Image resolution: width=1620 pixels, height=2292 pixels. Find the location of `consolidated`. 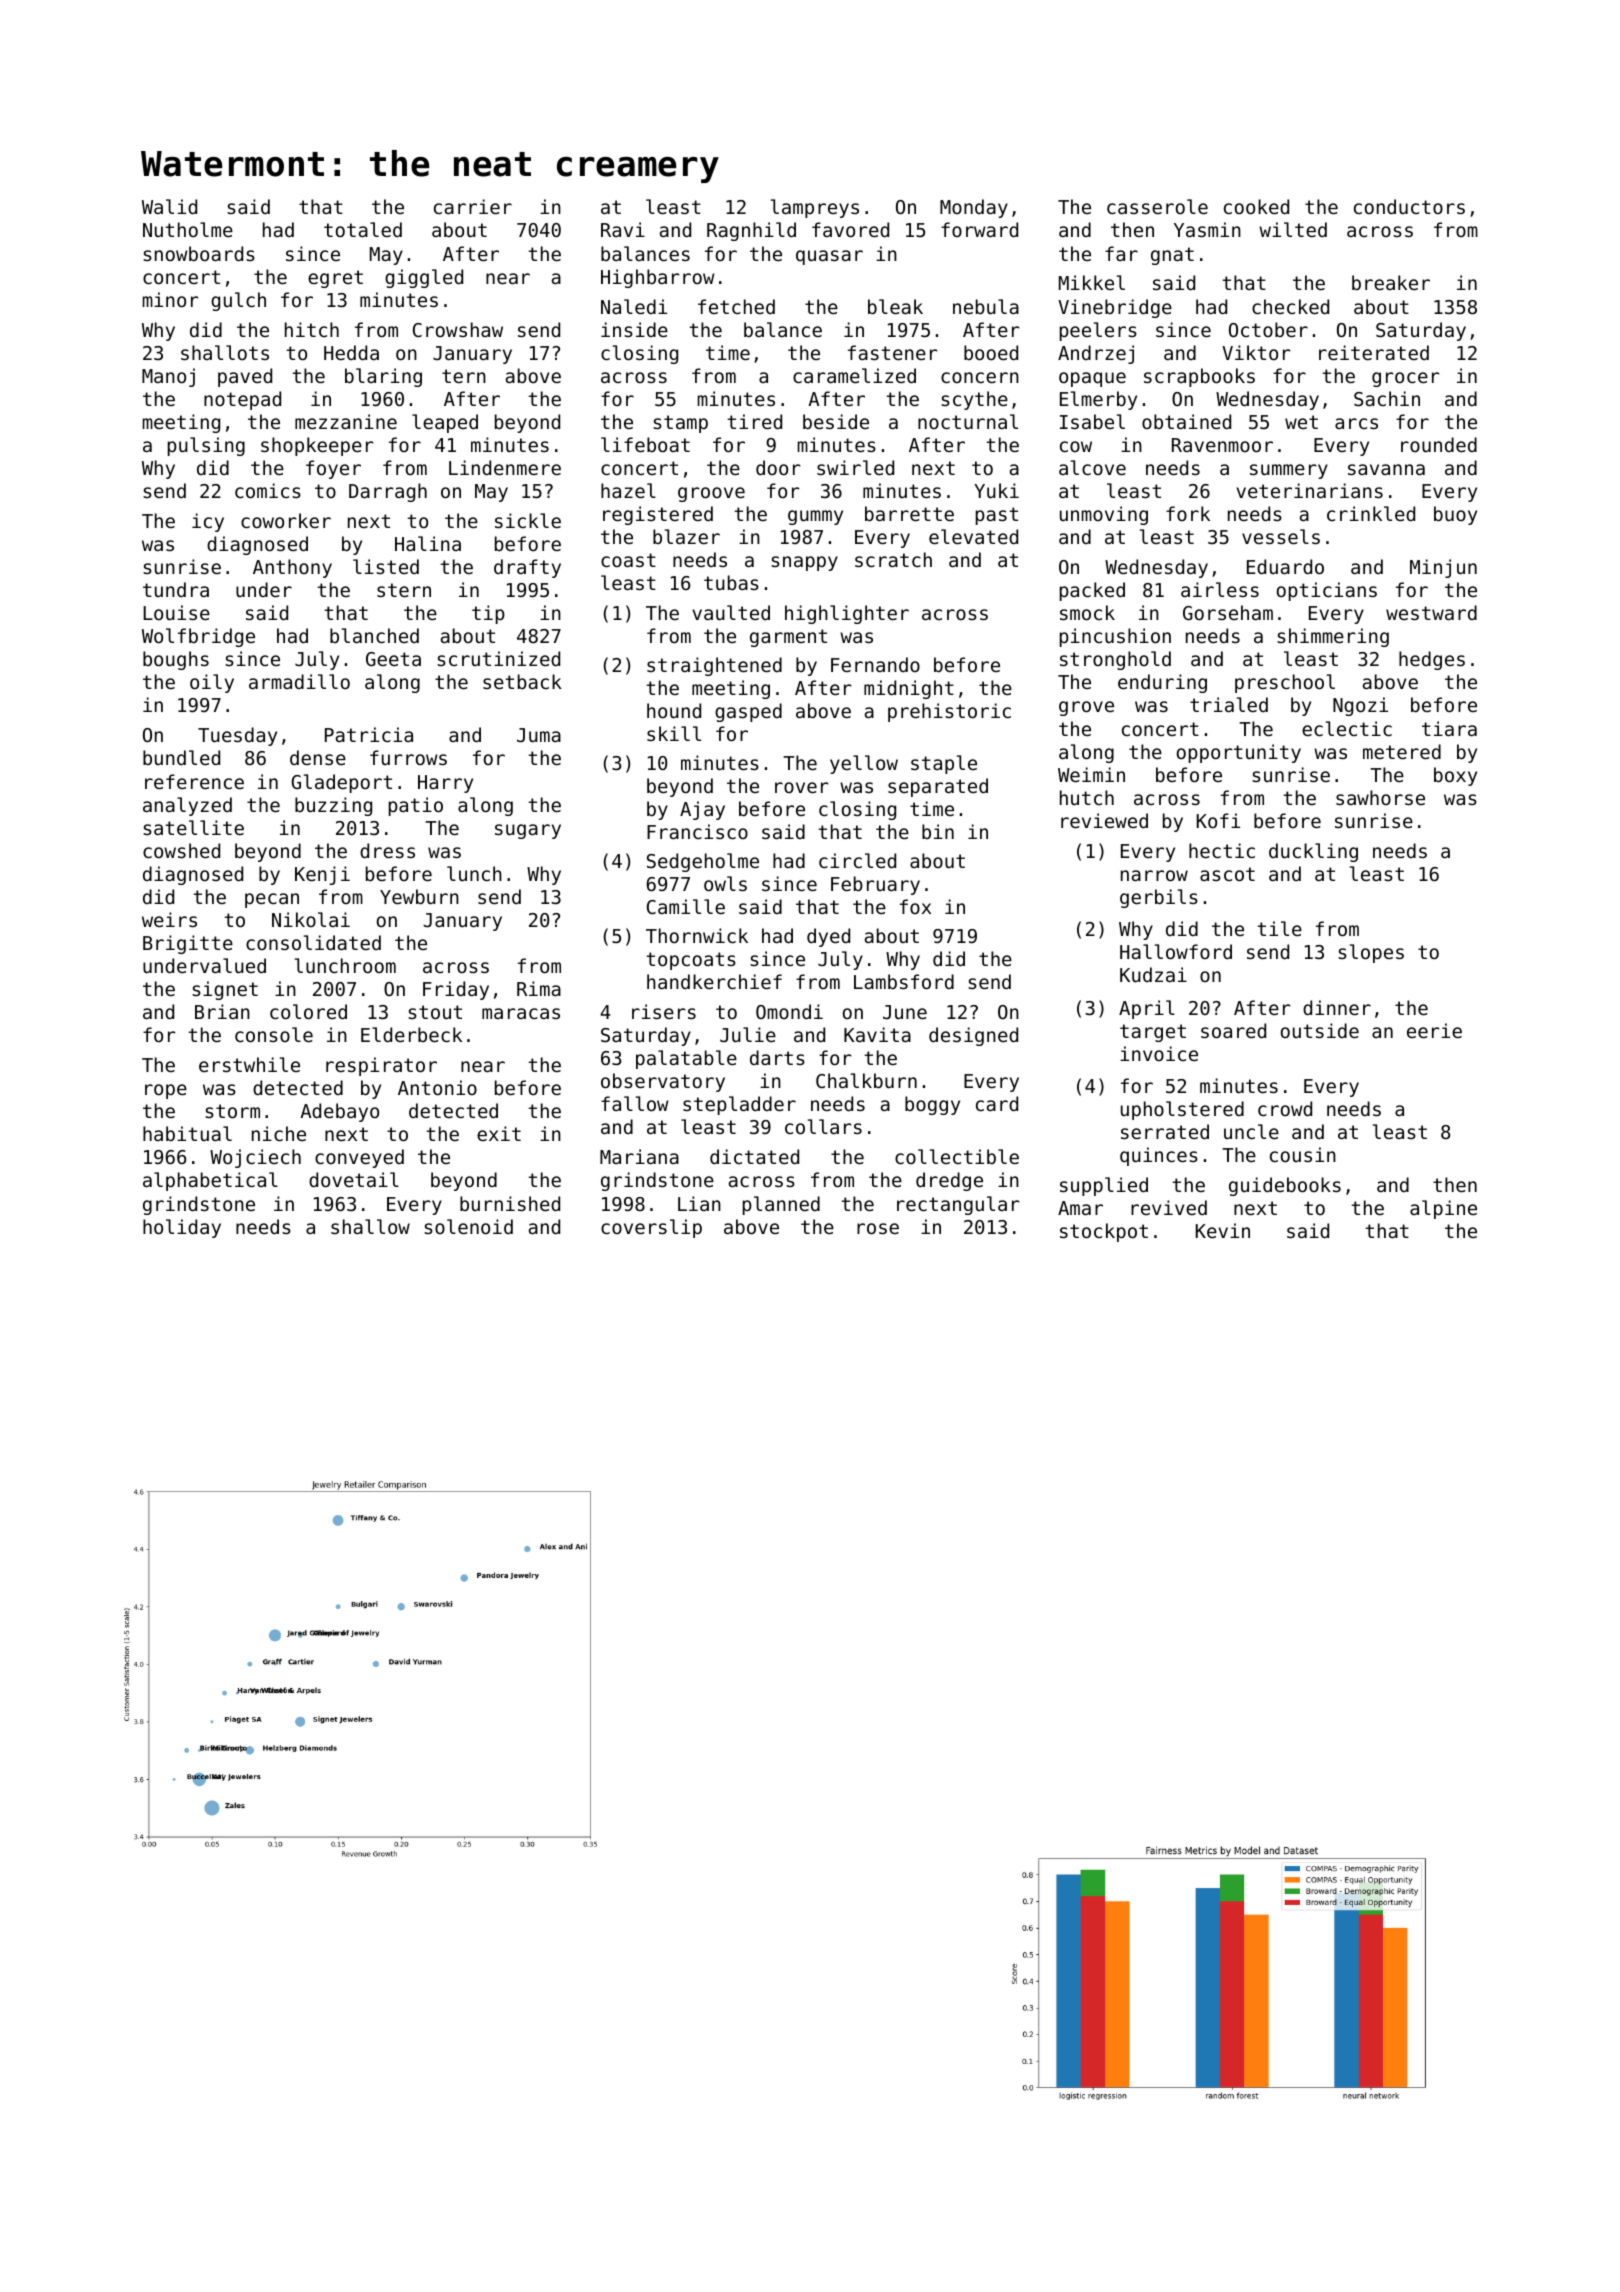

consolidated is located at coordinates (313, 942).
